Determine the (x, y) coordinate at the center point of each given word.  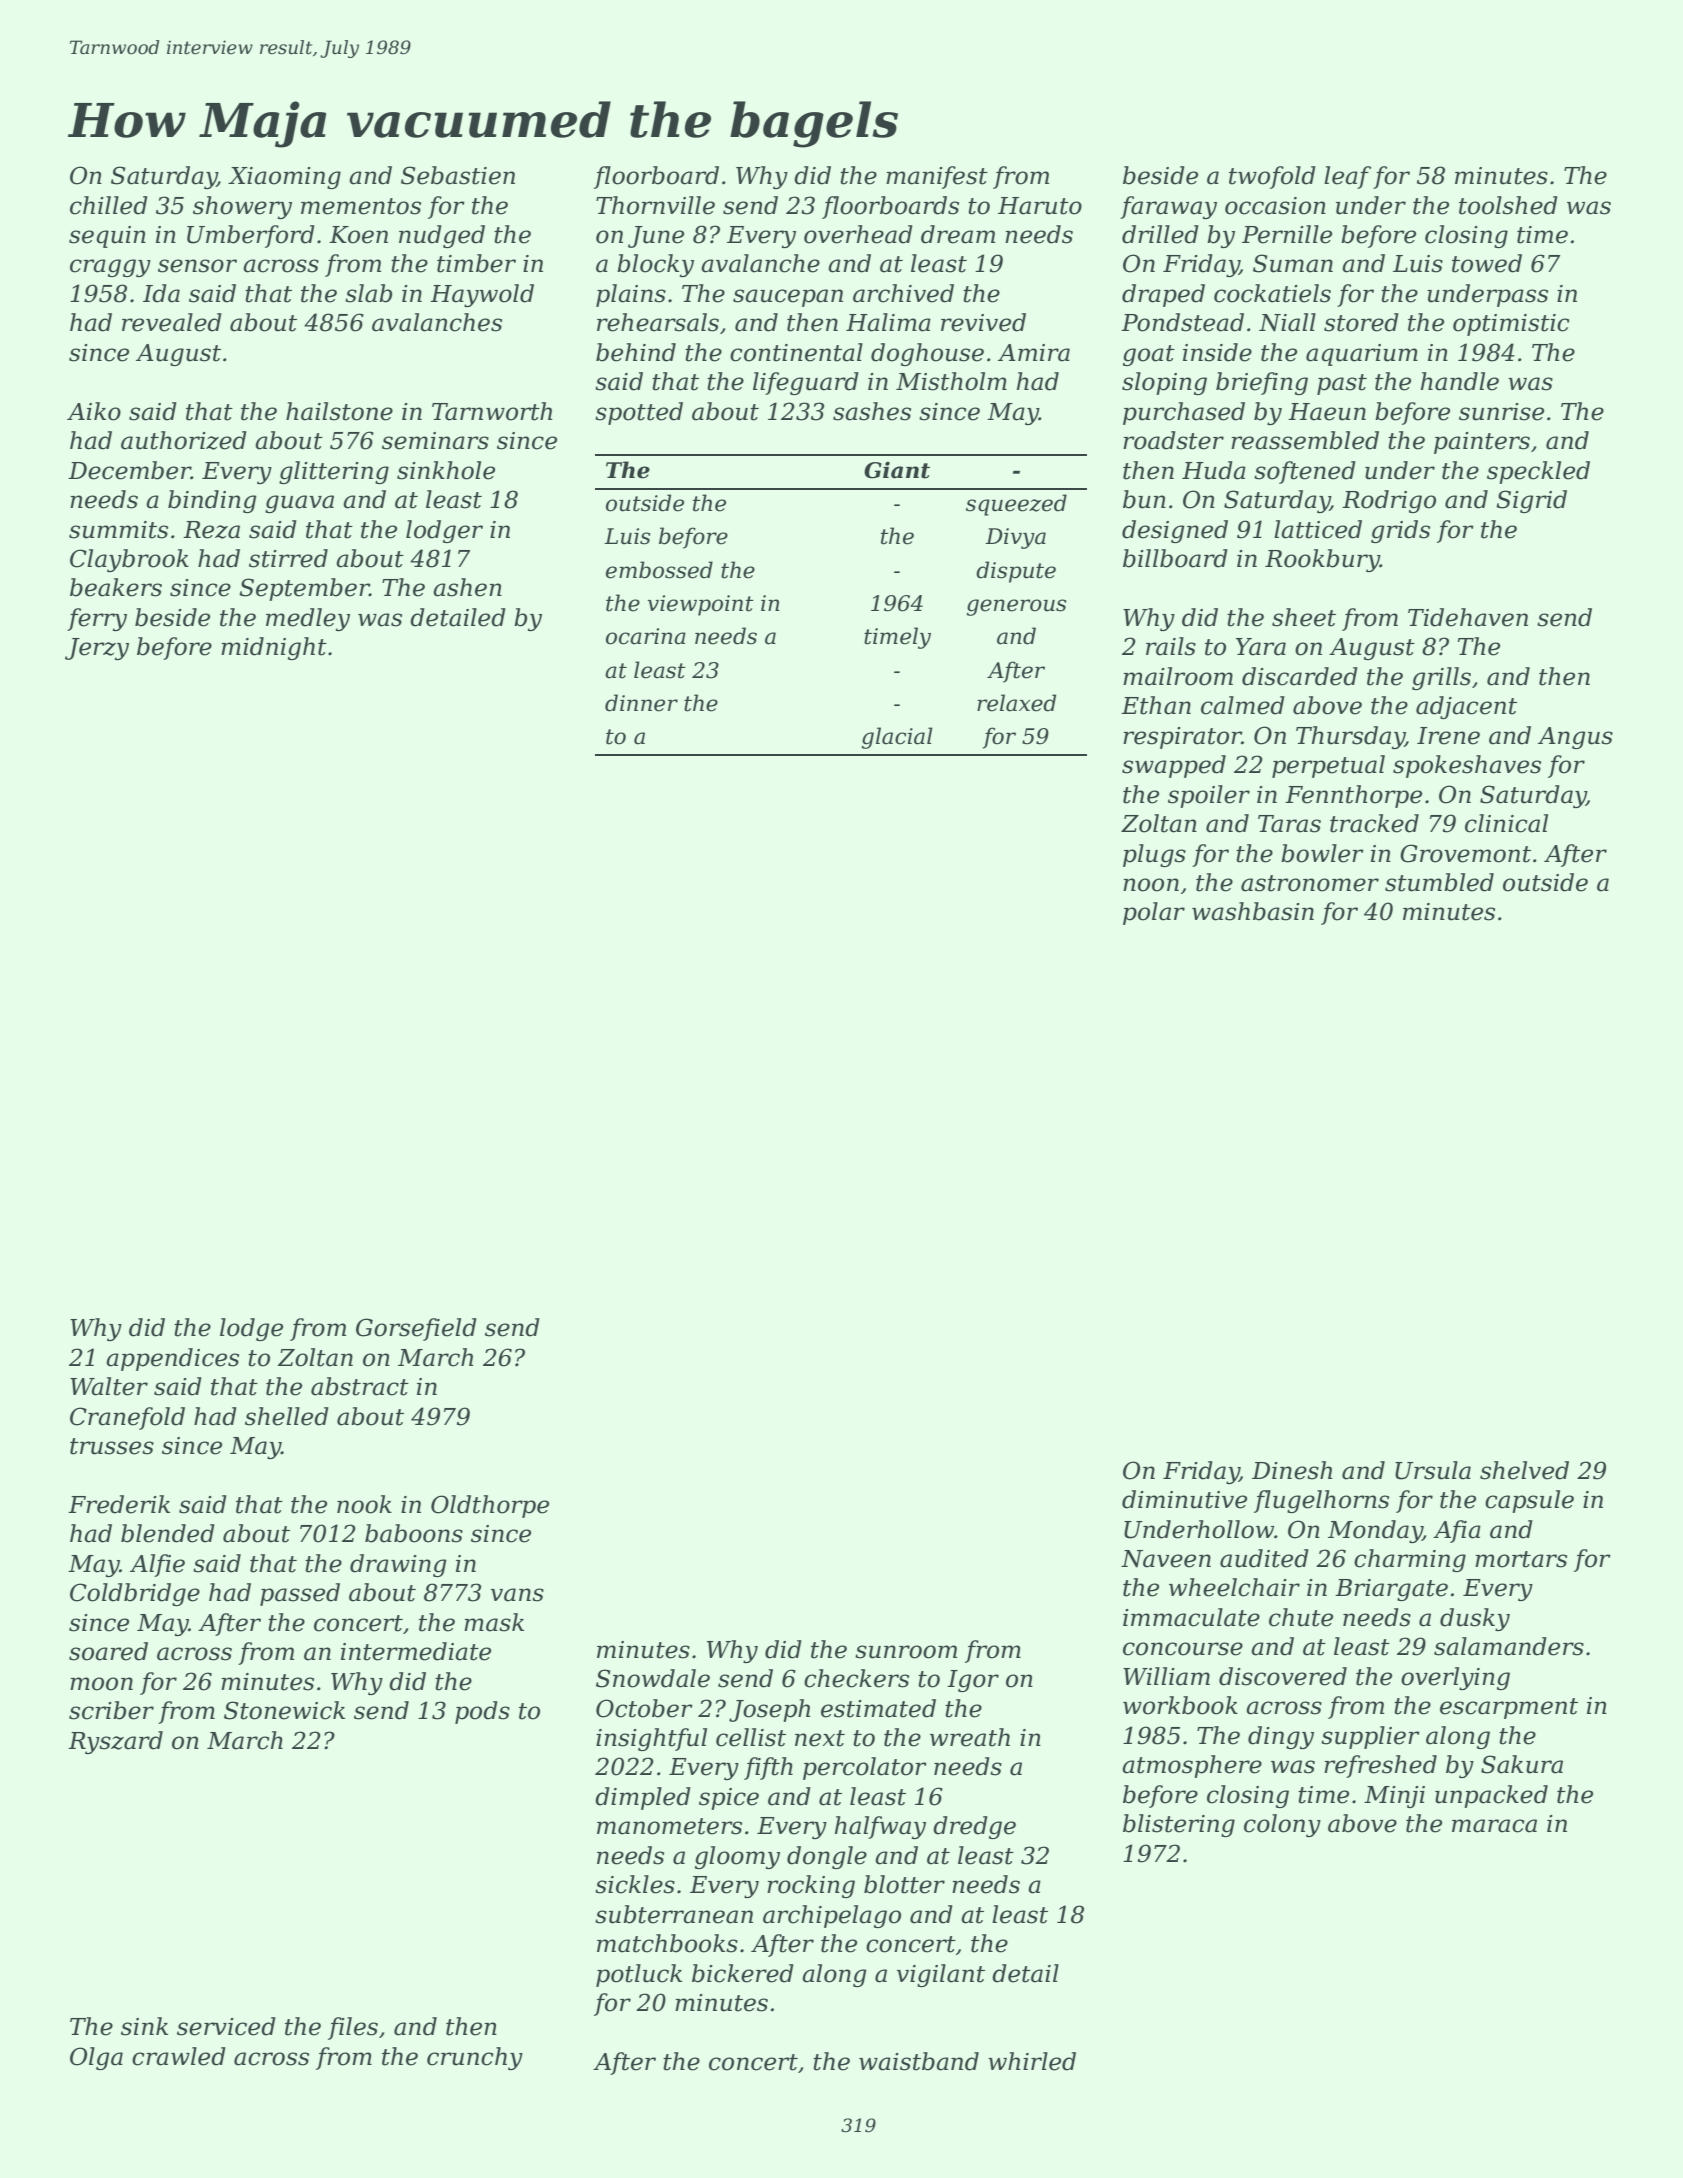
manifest (937, 177)
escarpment (1509, 1708)
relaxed (1016, 703)
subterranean (674, 1914)
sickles (635, 1884)
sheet (1304, 617)
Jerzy (97, 649)
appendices (172, 1359)
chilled (109, 205)
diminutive (1184, 1499)
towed (1487, 263)
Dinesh (1292, 1470)
